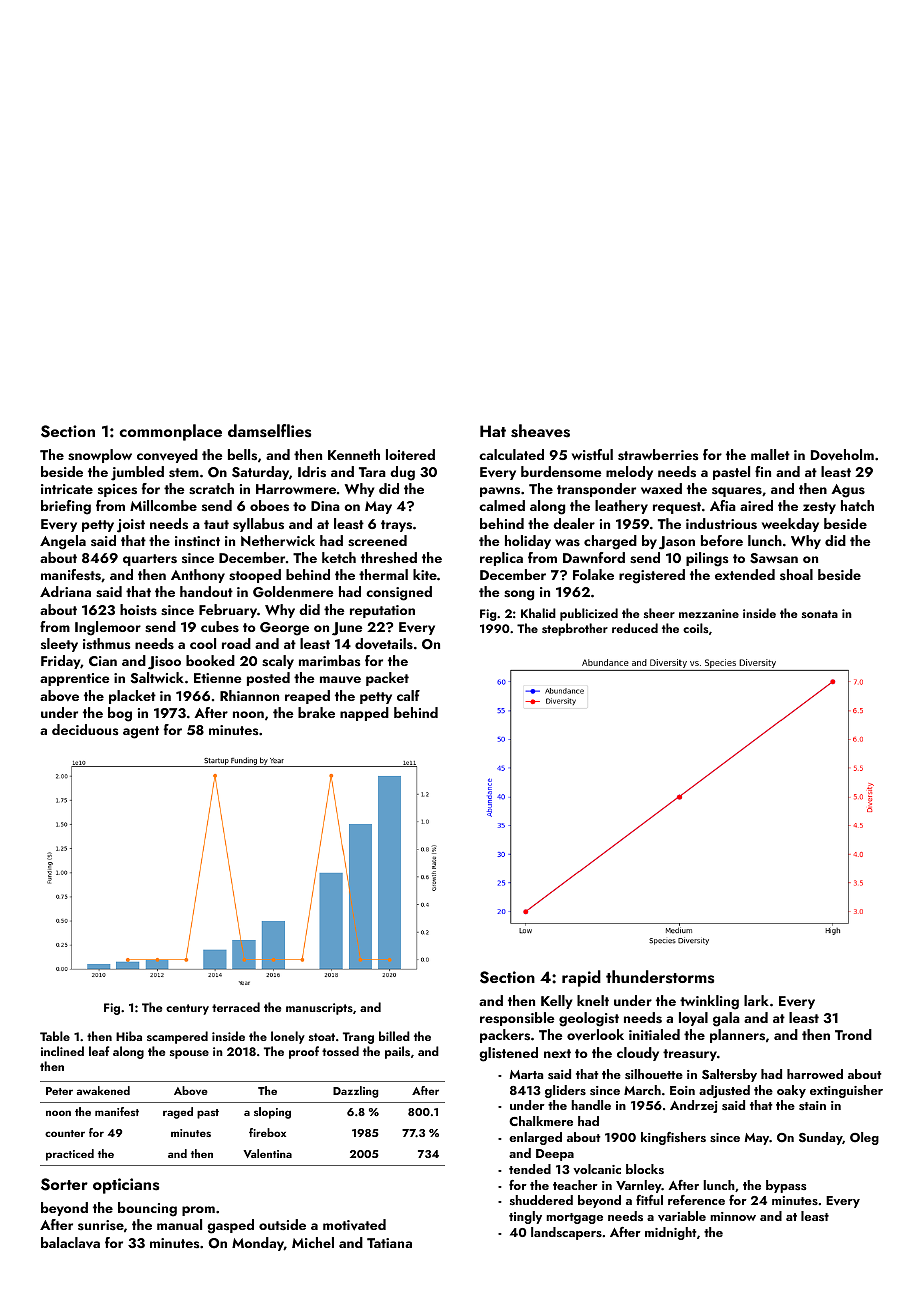  Describe the element at coordinates (164, 663) in the screenshot. I see `Jisoo` at that location.
